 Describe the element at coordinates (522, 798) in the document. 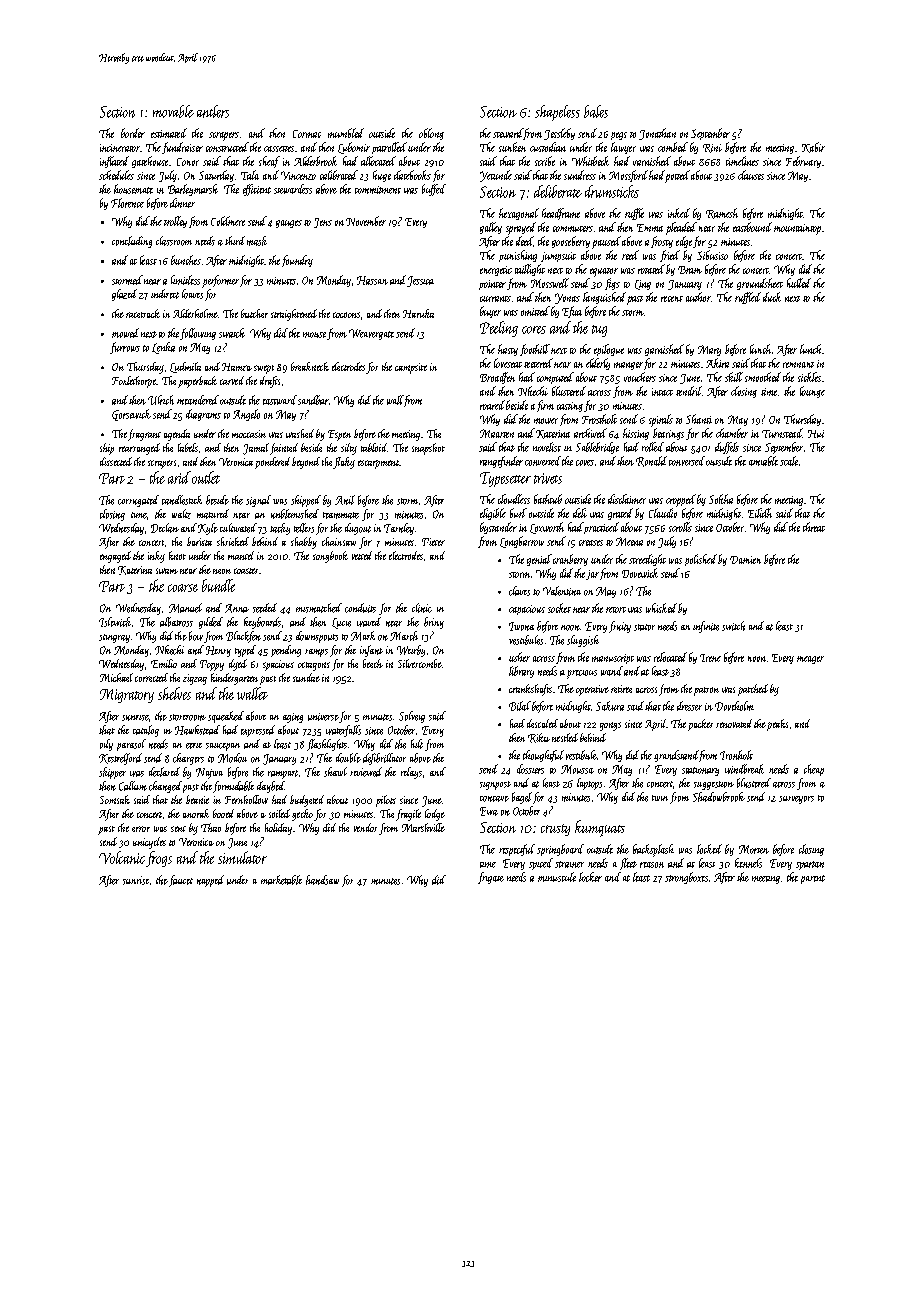

I see `bagel` at that location.
